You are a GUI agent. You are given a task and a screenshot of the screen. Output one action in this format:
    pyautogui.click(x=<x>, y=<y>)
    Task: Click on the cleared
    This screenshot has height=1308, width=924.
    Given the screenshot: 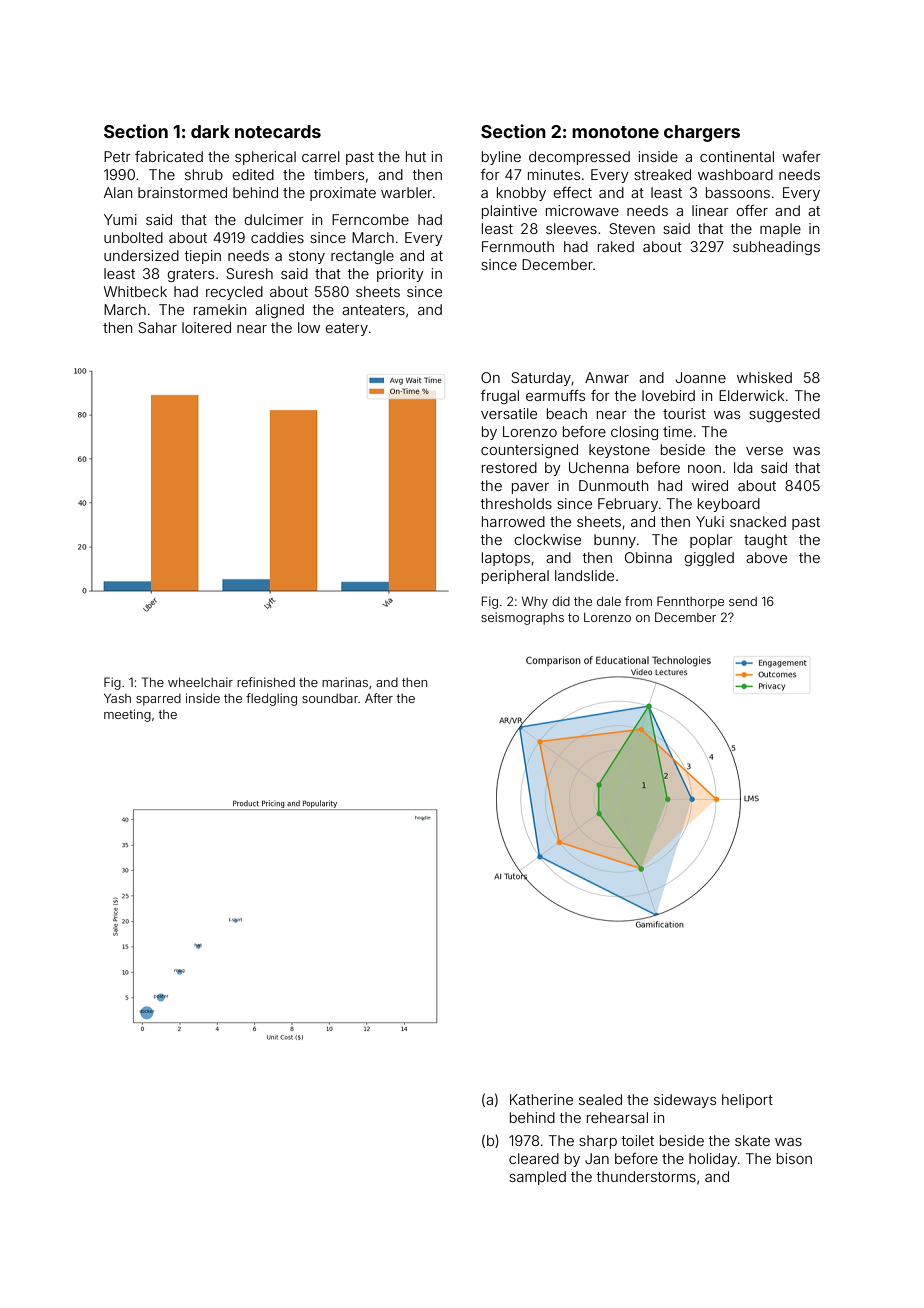 What is the action you would take?
    pyautogui.click(x=534, y=1158)
